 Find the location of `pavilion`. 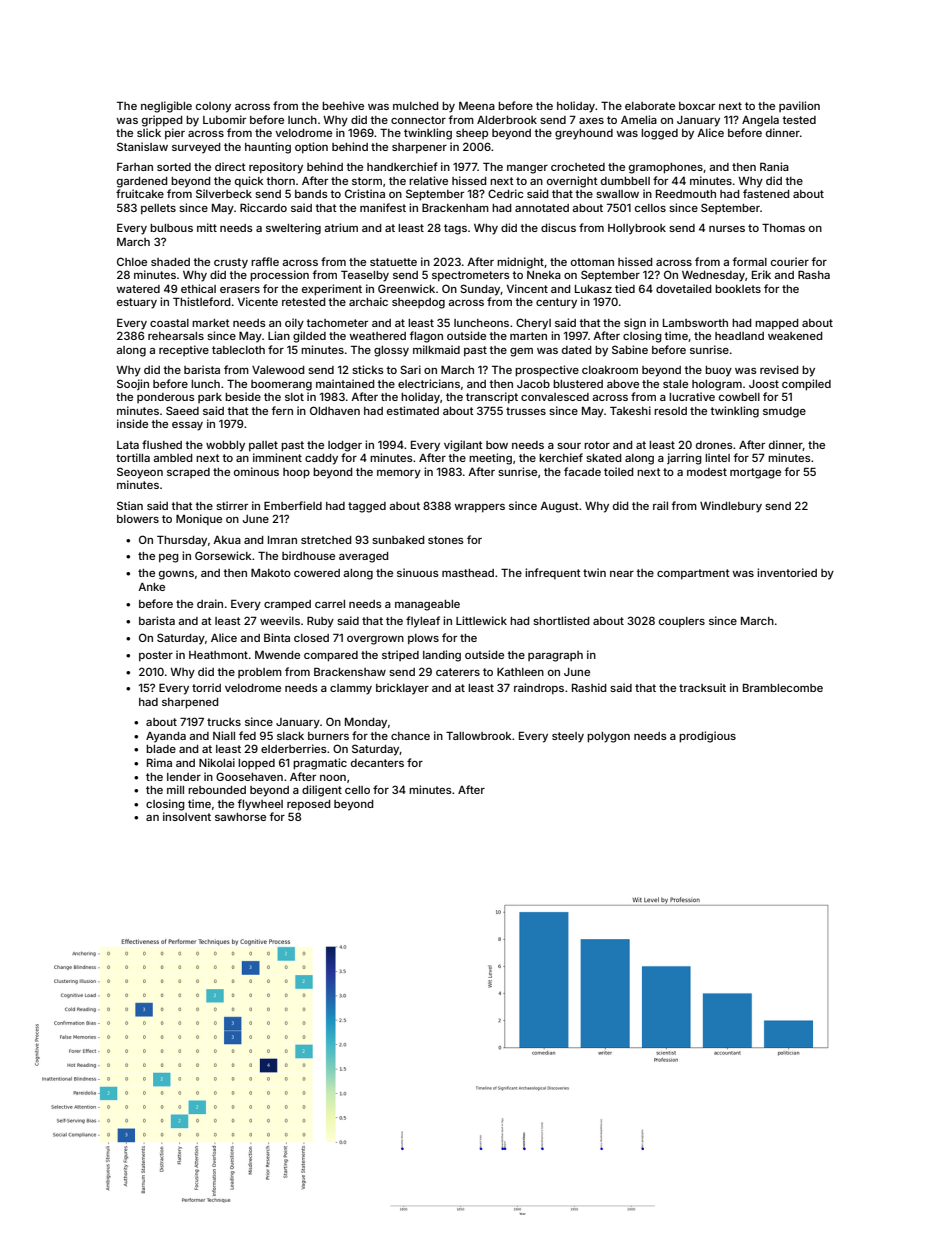

pavilion is located at coordinates (799, 106).
